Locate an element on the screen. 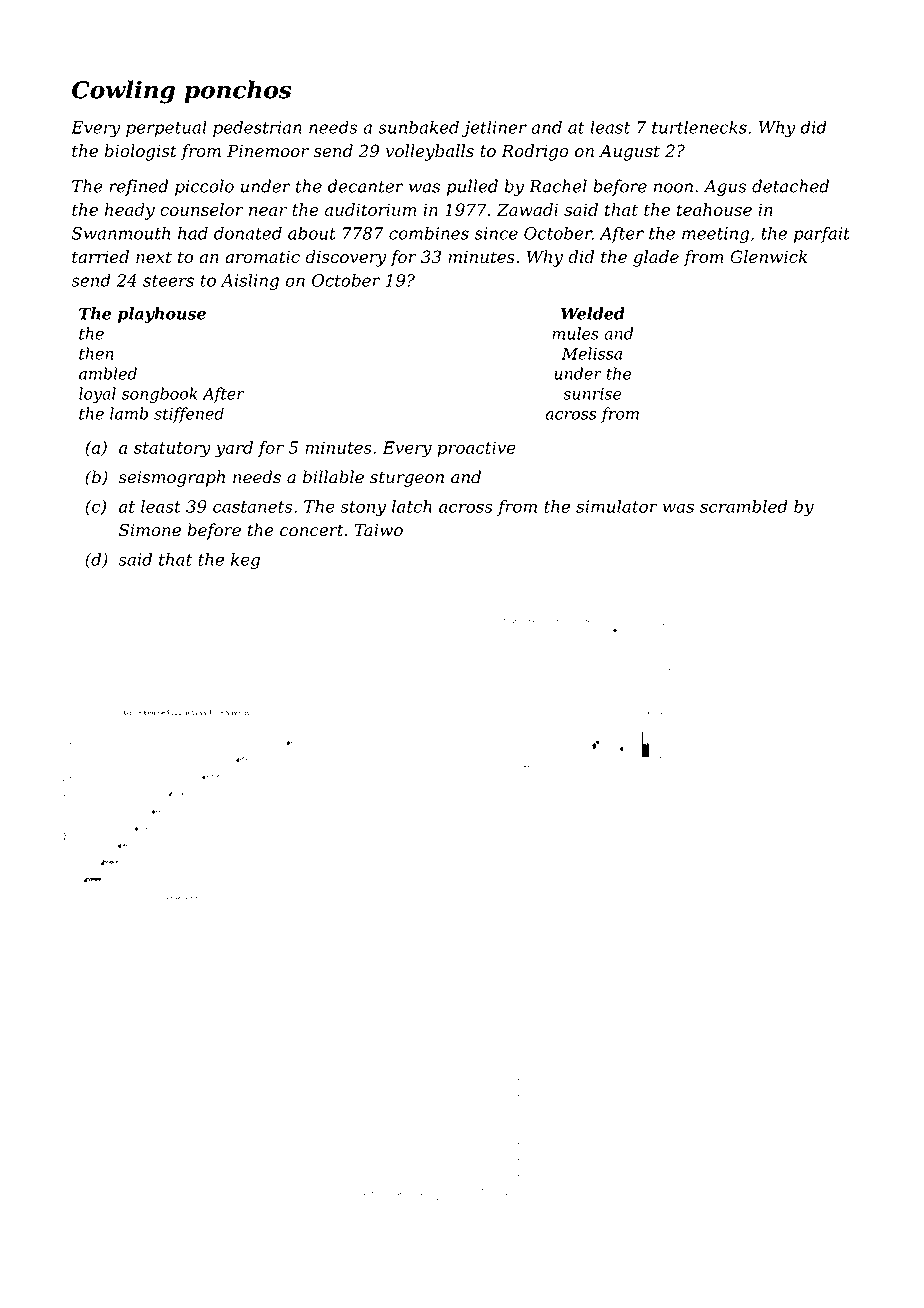  simulator is located at coordinates (617, 506).
